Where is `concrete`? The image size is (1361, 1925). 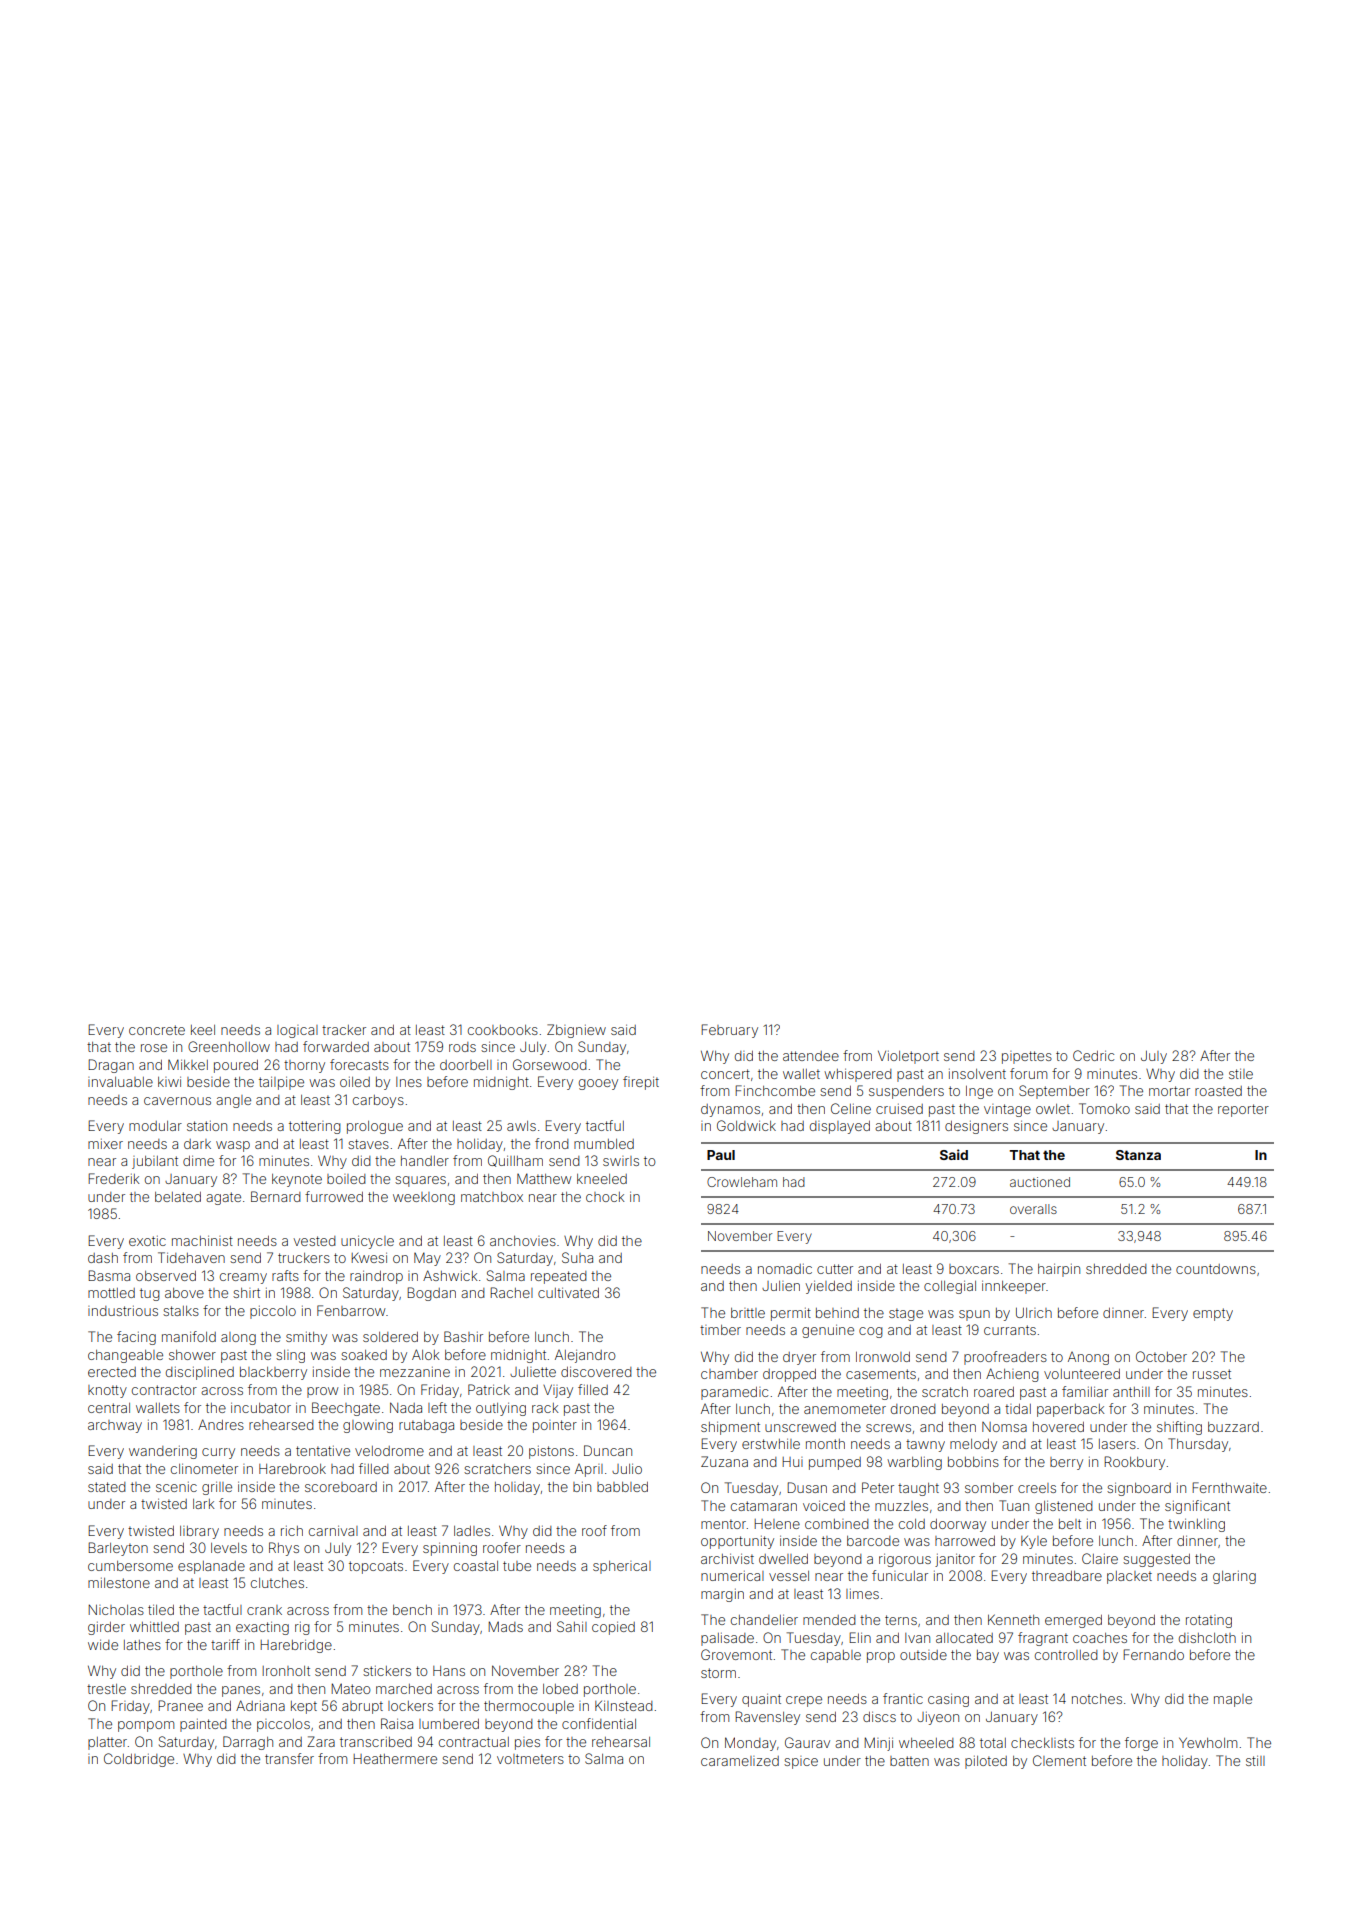 concrete is located at coordinates (157, 1030).
